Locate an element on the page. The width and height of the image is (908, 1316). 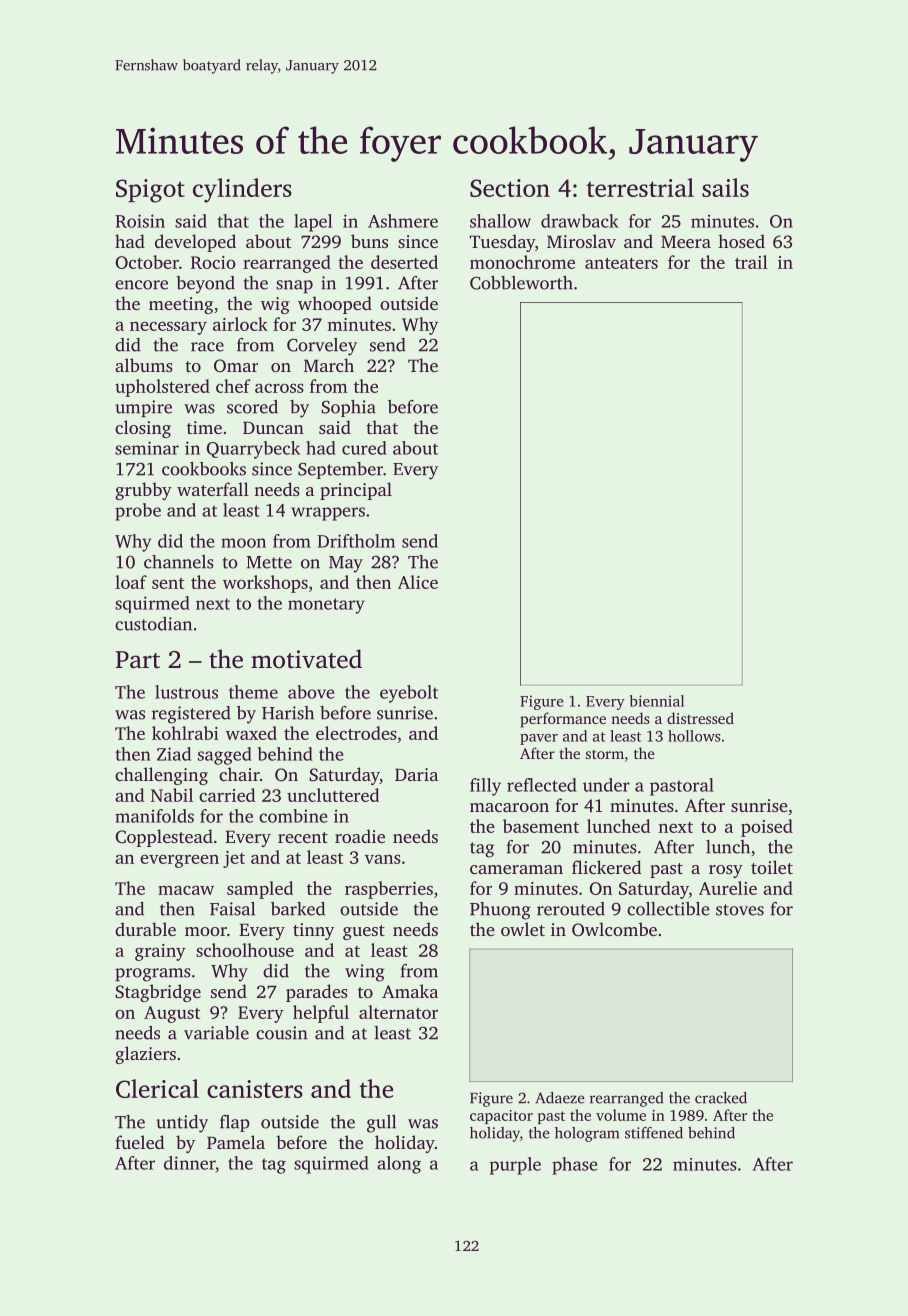
Harish is located at coordinates (288, 713).
